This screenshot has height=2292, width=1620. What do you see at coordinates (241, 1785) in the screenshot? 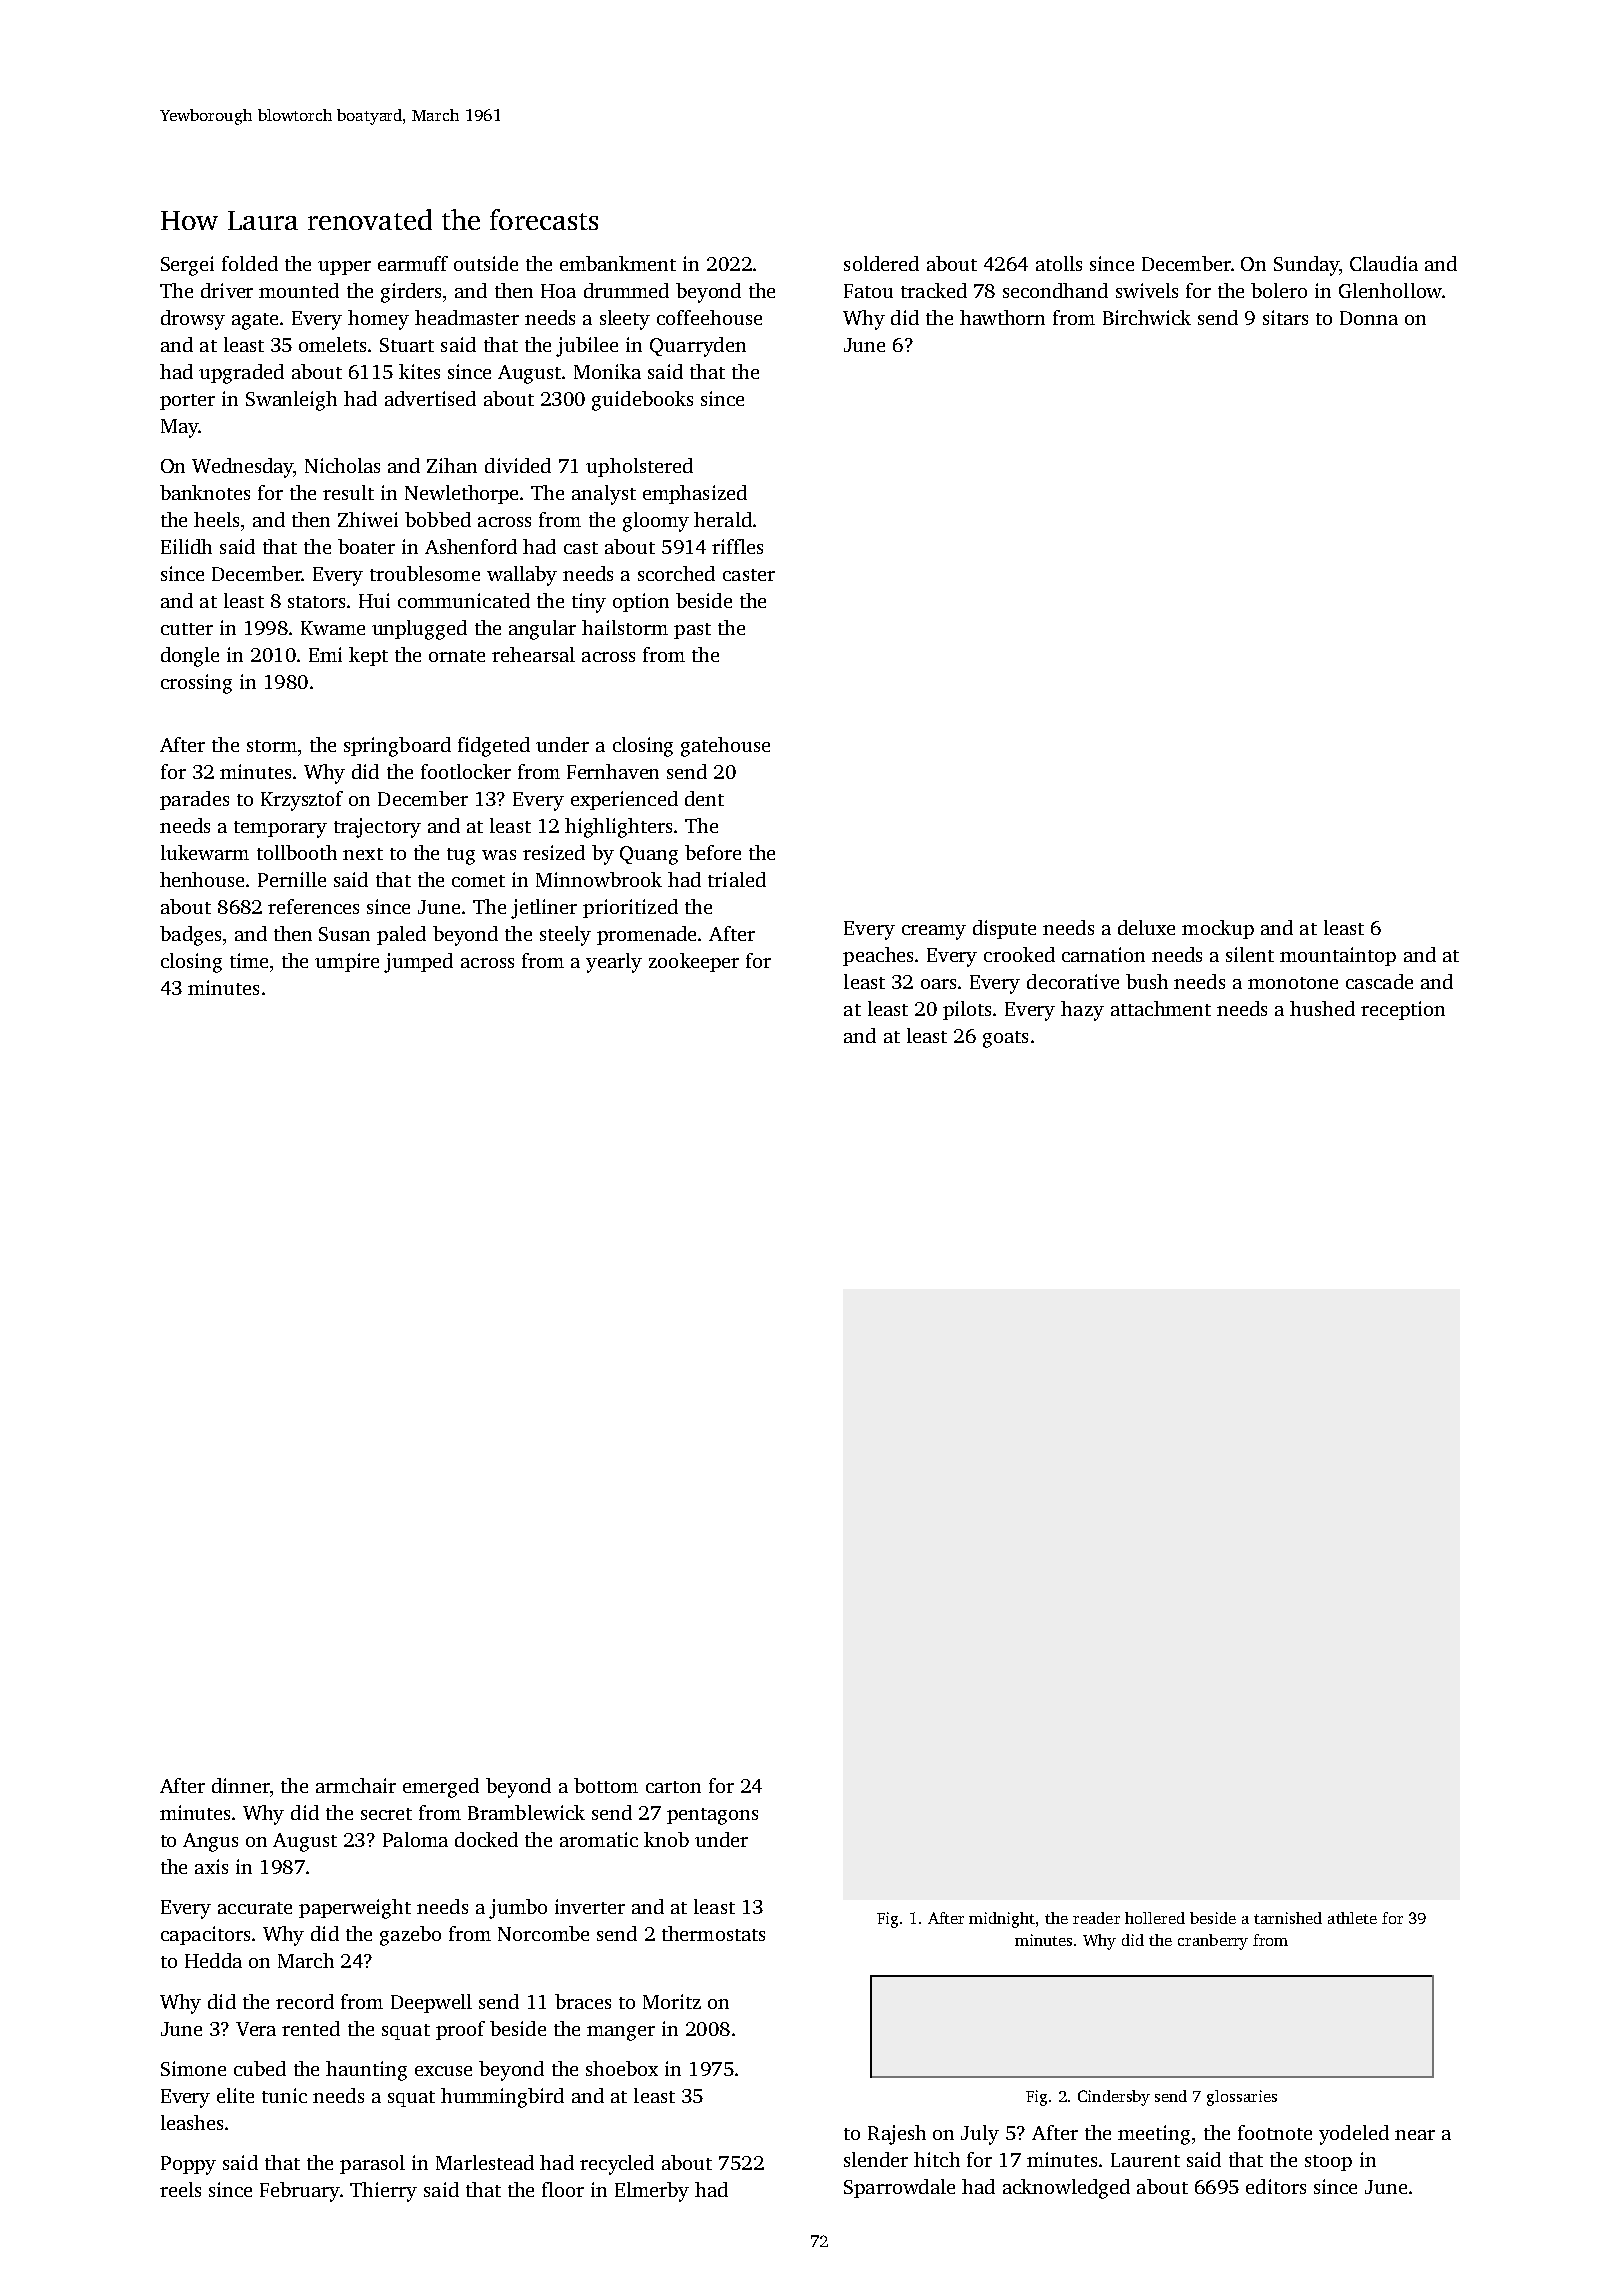
I see `dinner` at bounding box center [241, 1785].
